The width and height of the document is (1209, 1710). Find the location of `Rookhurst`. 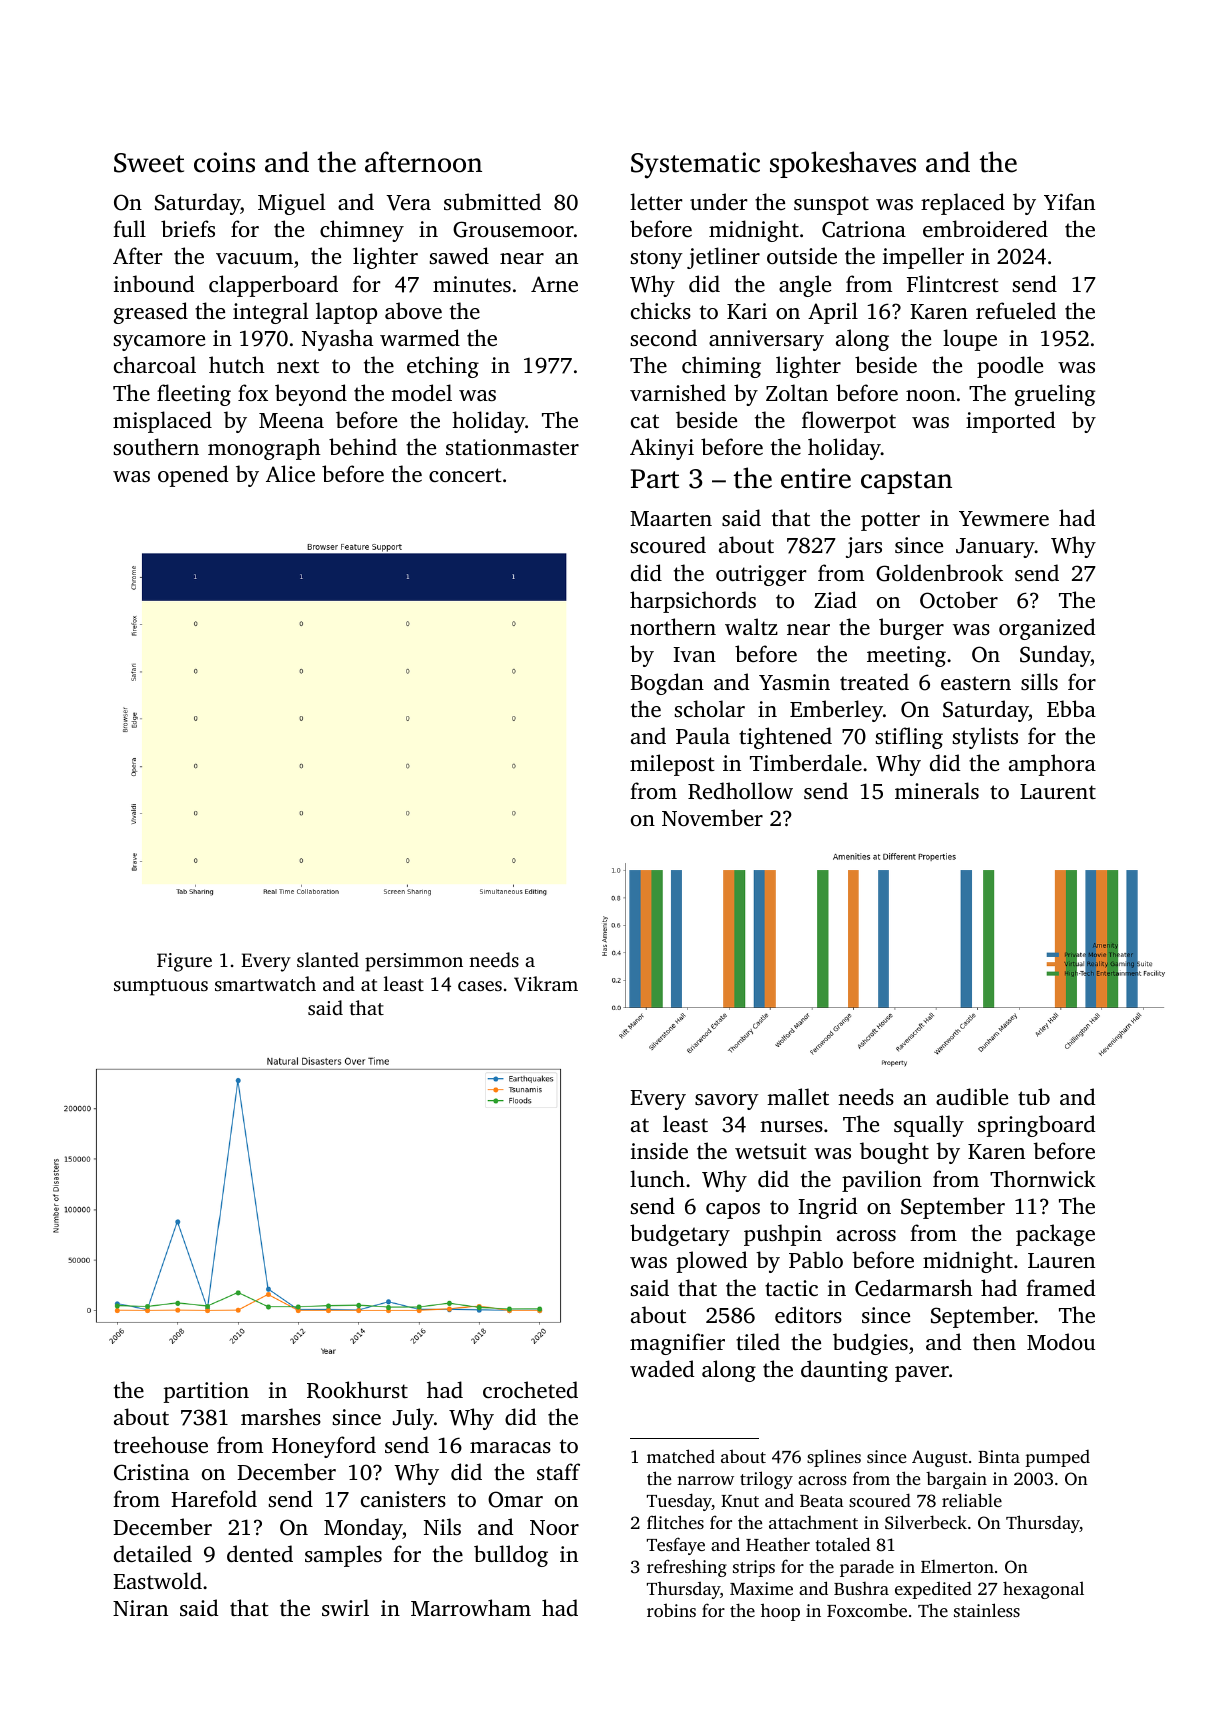

Rookhurst is located at coordinates (357, 1390).
